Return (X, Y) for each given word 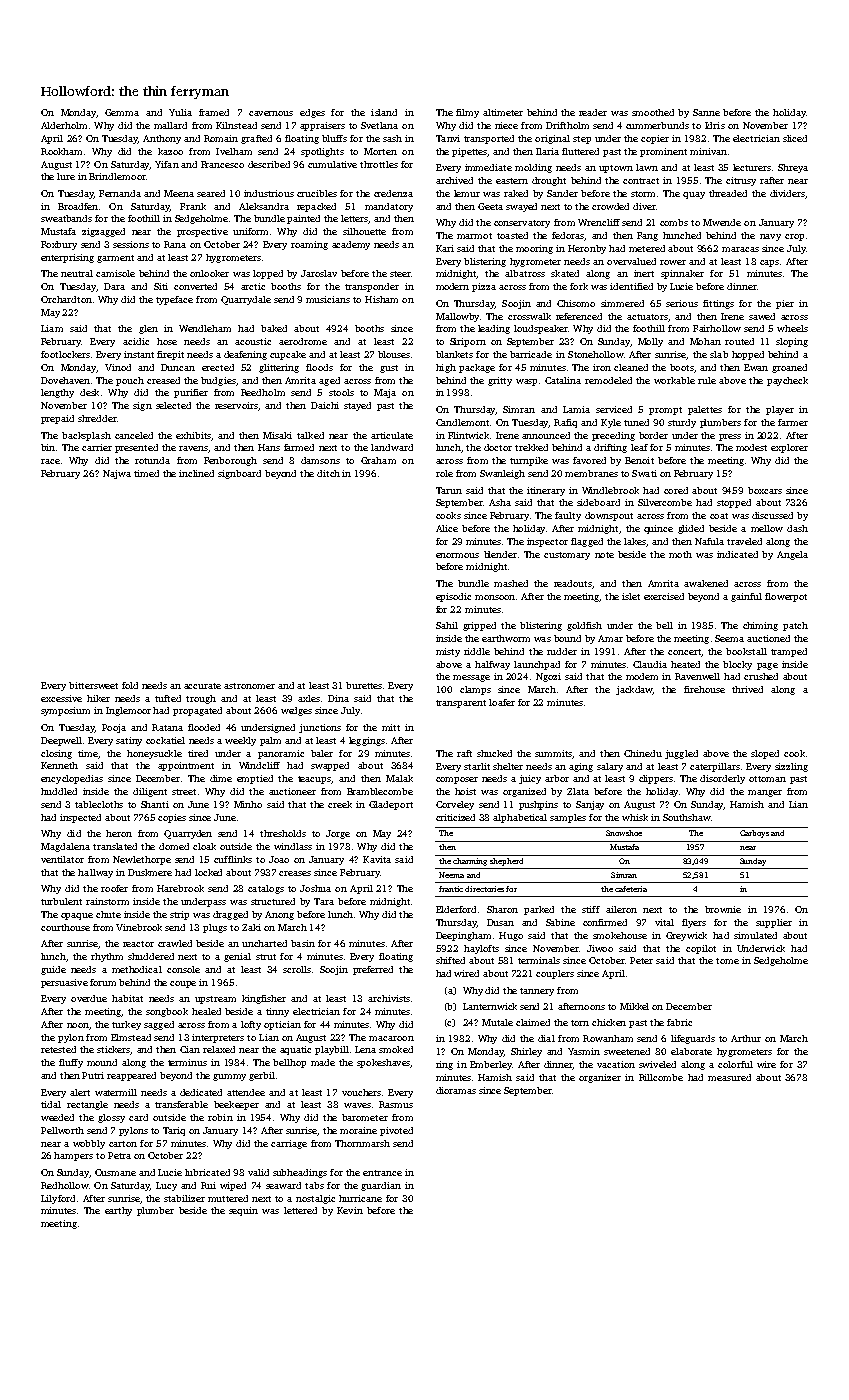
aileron (621, 909)
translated (115, 846)
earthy (118, 1211)
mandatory (389, 207)
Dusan (500, 922)
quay (694, 195)
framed (214, 112)
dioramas (456, 1090)
